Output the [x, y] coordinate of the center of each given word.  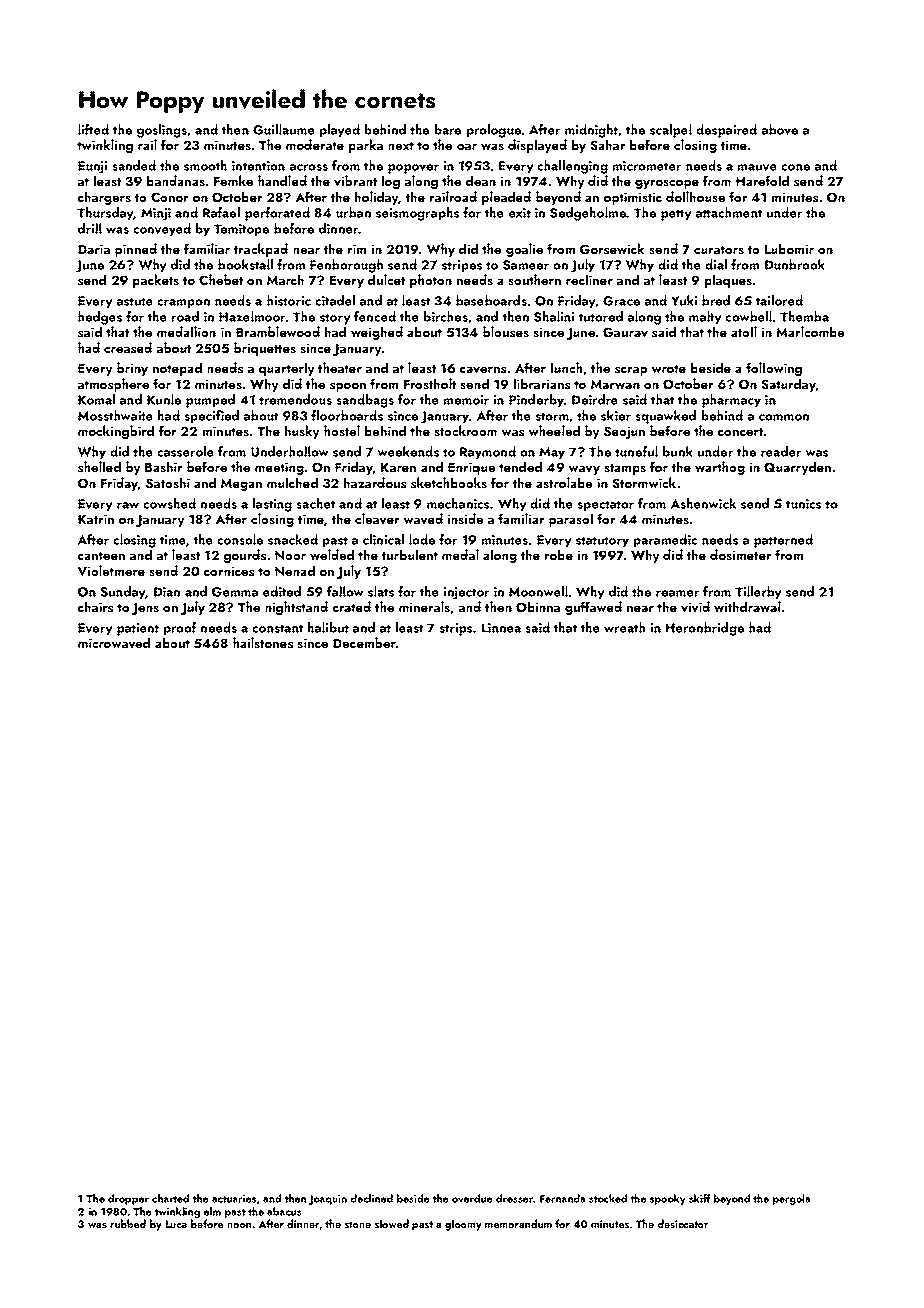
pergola [791, 1199]
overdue [472, 1198]
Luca [176, 1224]
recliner [589, 279]
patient [138, 629]
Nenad [295, 570]
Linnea [501, 628]
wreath [624, 627]
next [401, 146]
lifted [93, 129]
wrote [669, 369]
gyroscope [667, 184]
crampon [183, 304]
